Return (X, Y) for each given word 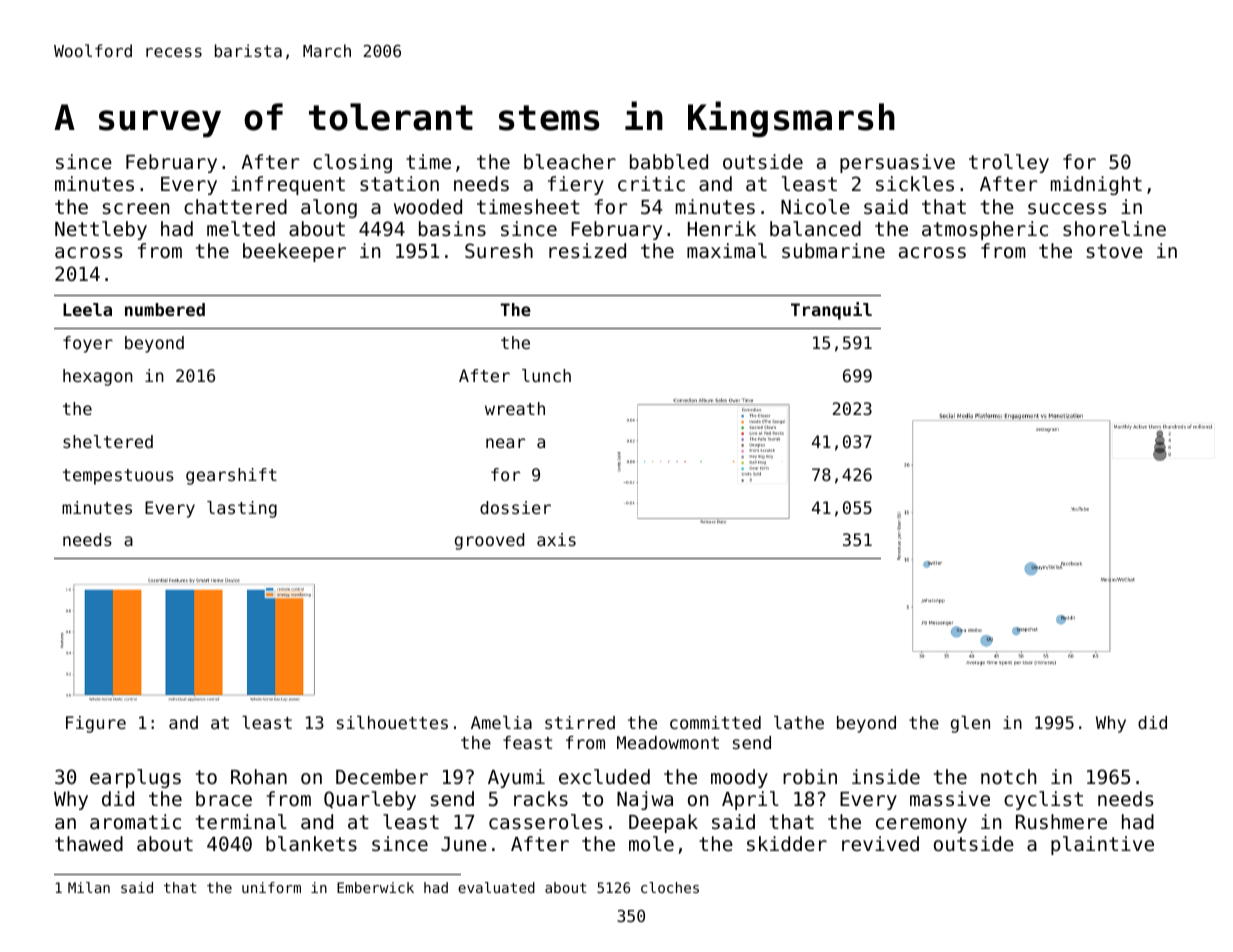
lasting (242, 509)
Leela (87, 309)
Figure (96, 724)
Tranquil (831, 311)
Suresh (499, 250)
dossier (515, 507)
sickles (915, 183)
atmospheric (985, 230)
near (505, 443)
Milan (89, 887)
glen (970, 724)
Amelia (501, 722)
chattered (235, 206)
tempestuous (118, 477)
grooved (489, 541)
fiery (576, 185)
